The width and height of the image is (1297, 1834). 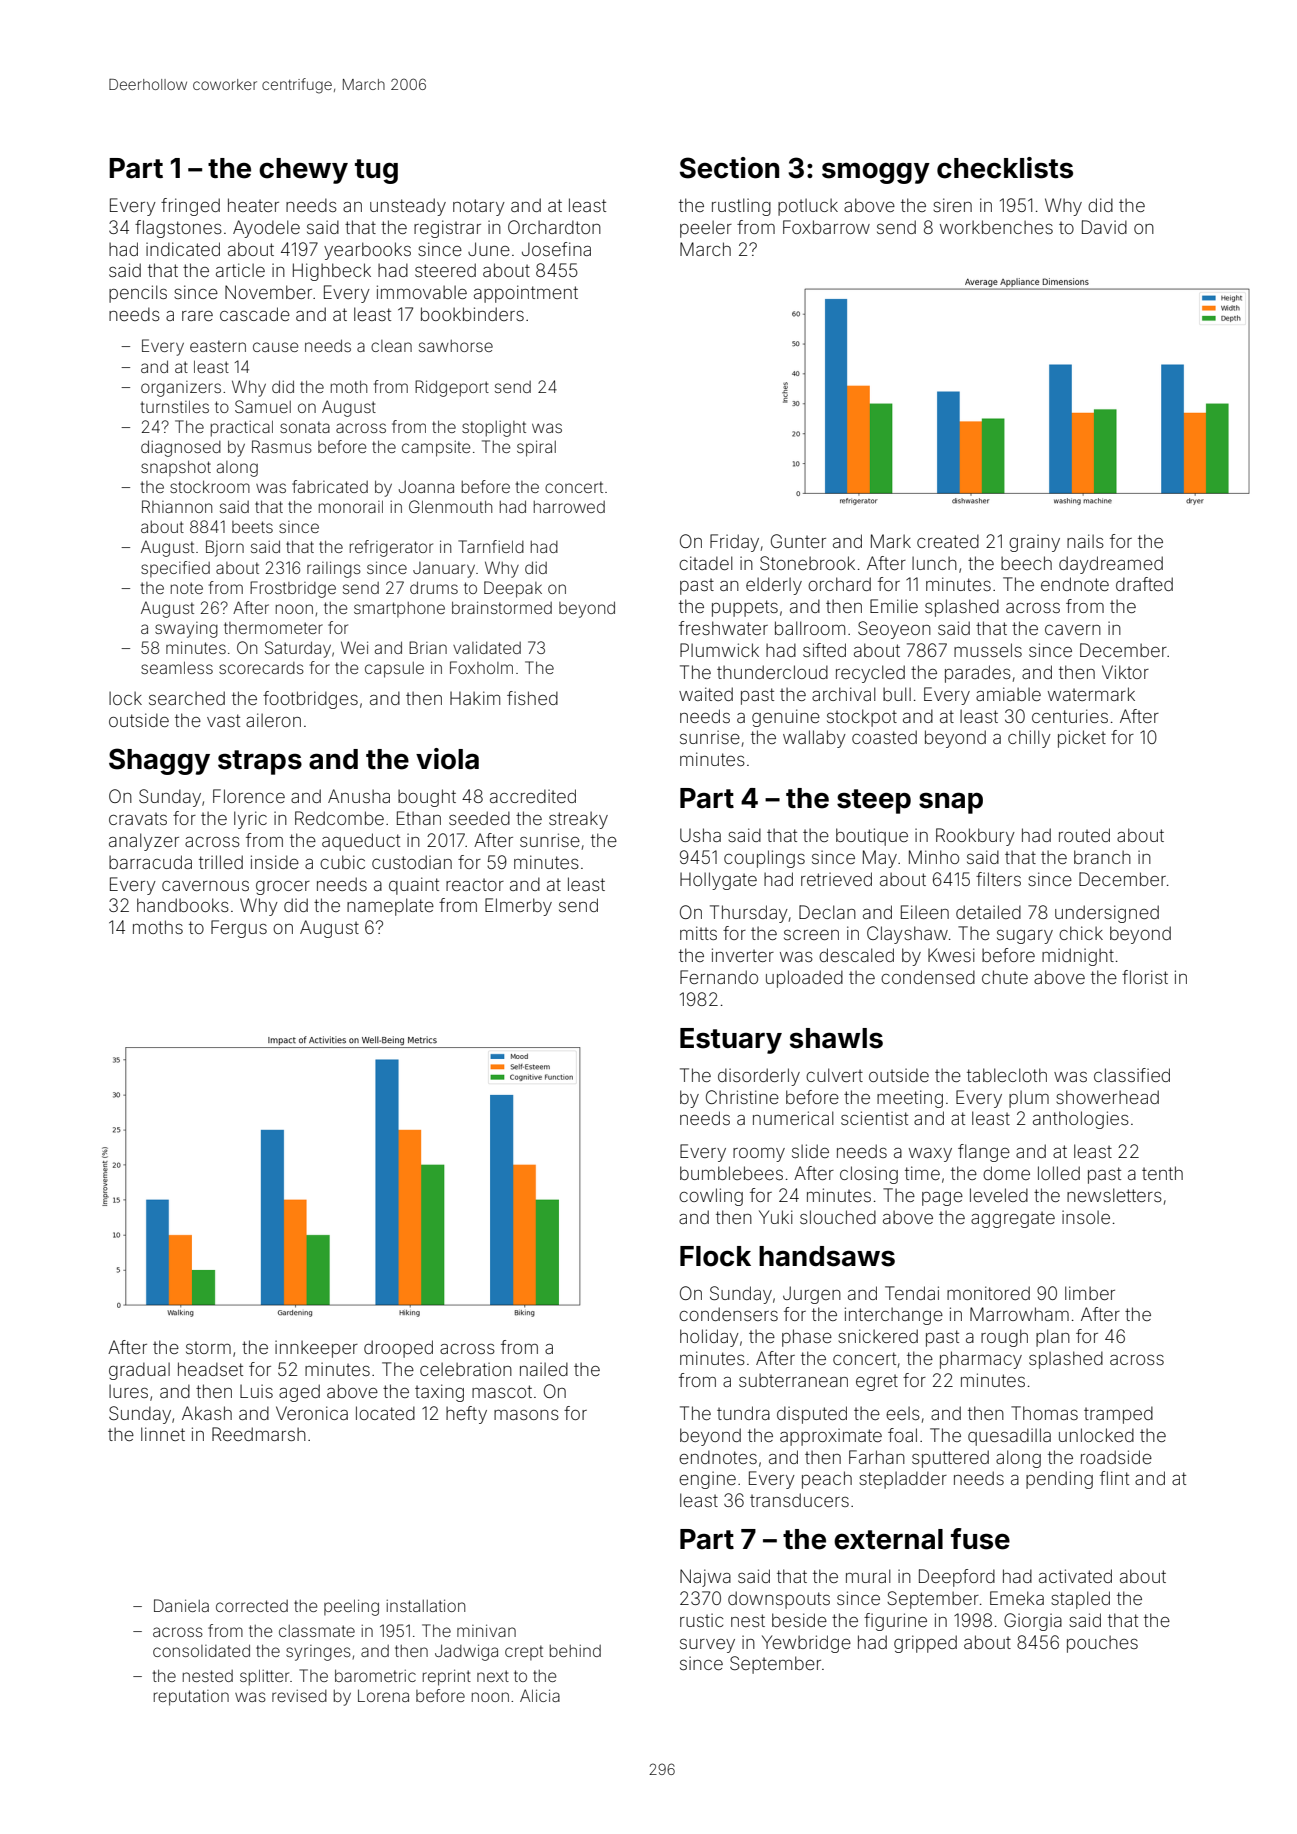 I want to click on pouches, so click(x=1102, y=1644).
